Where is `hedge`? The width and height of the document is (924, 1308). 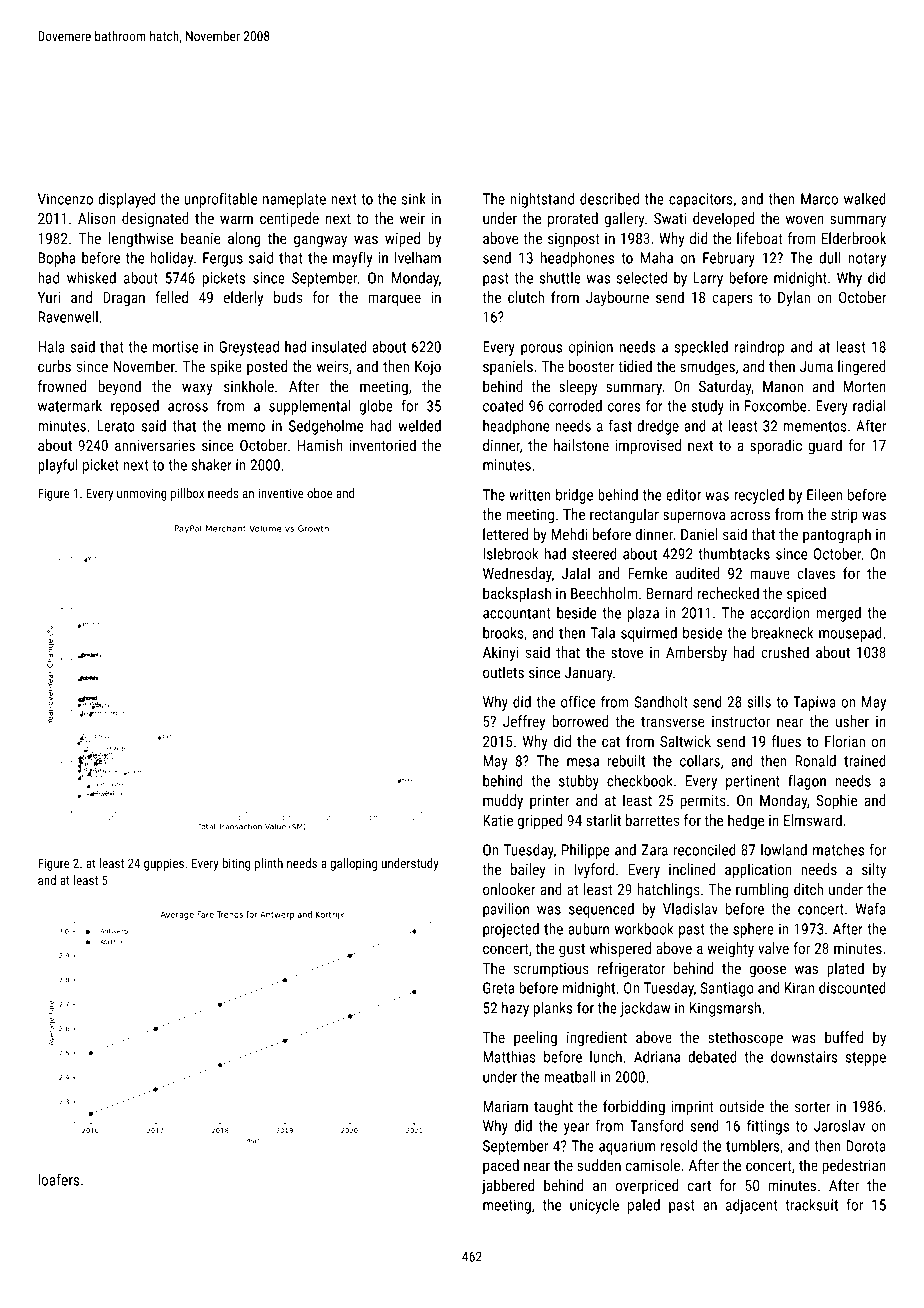 hedge is located at coordinates (746, 821).
